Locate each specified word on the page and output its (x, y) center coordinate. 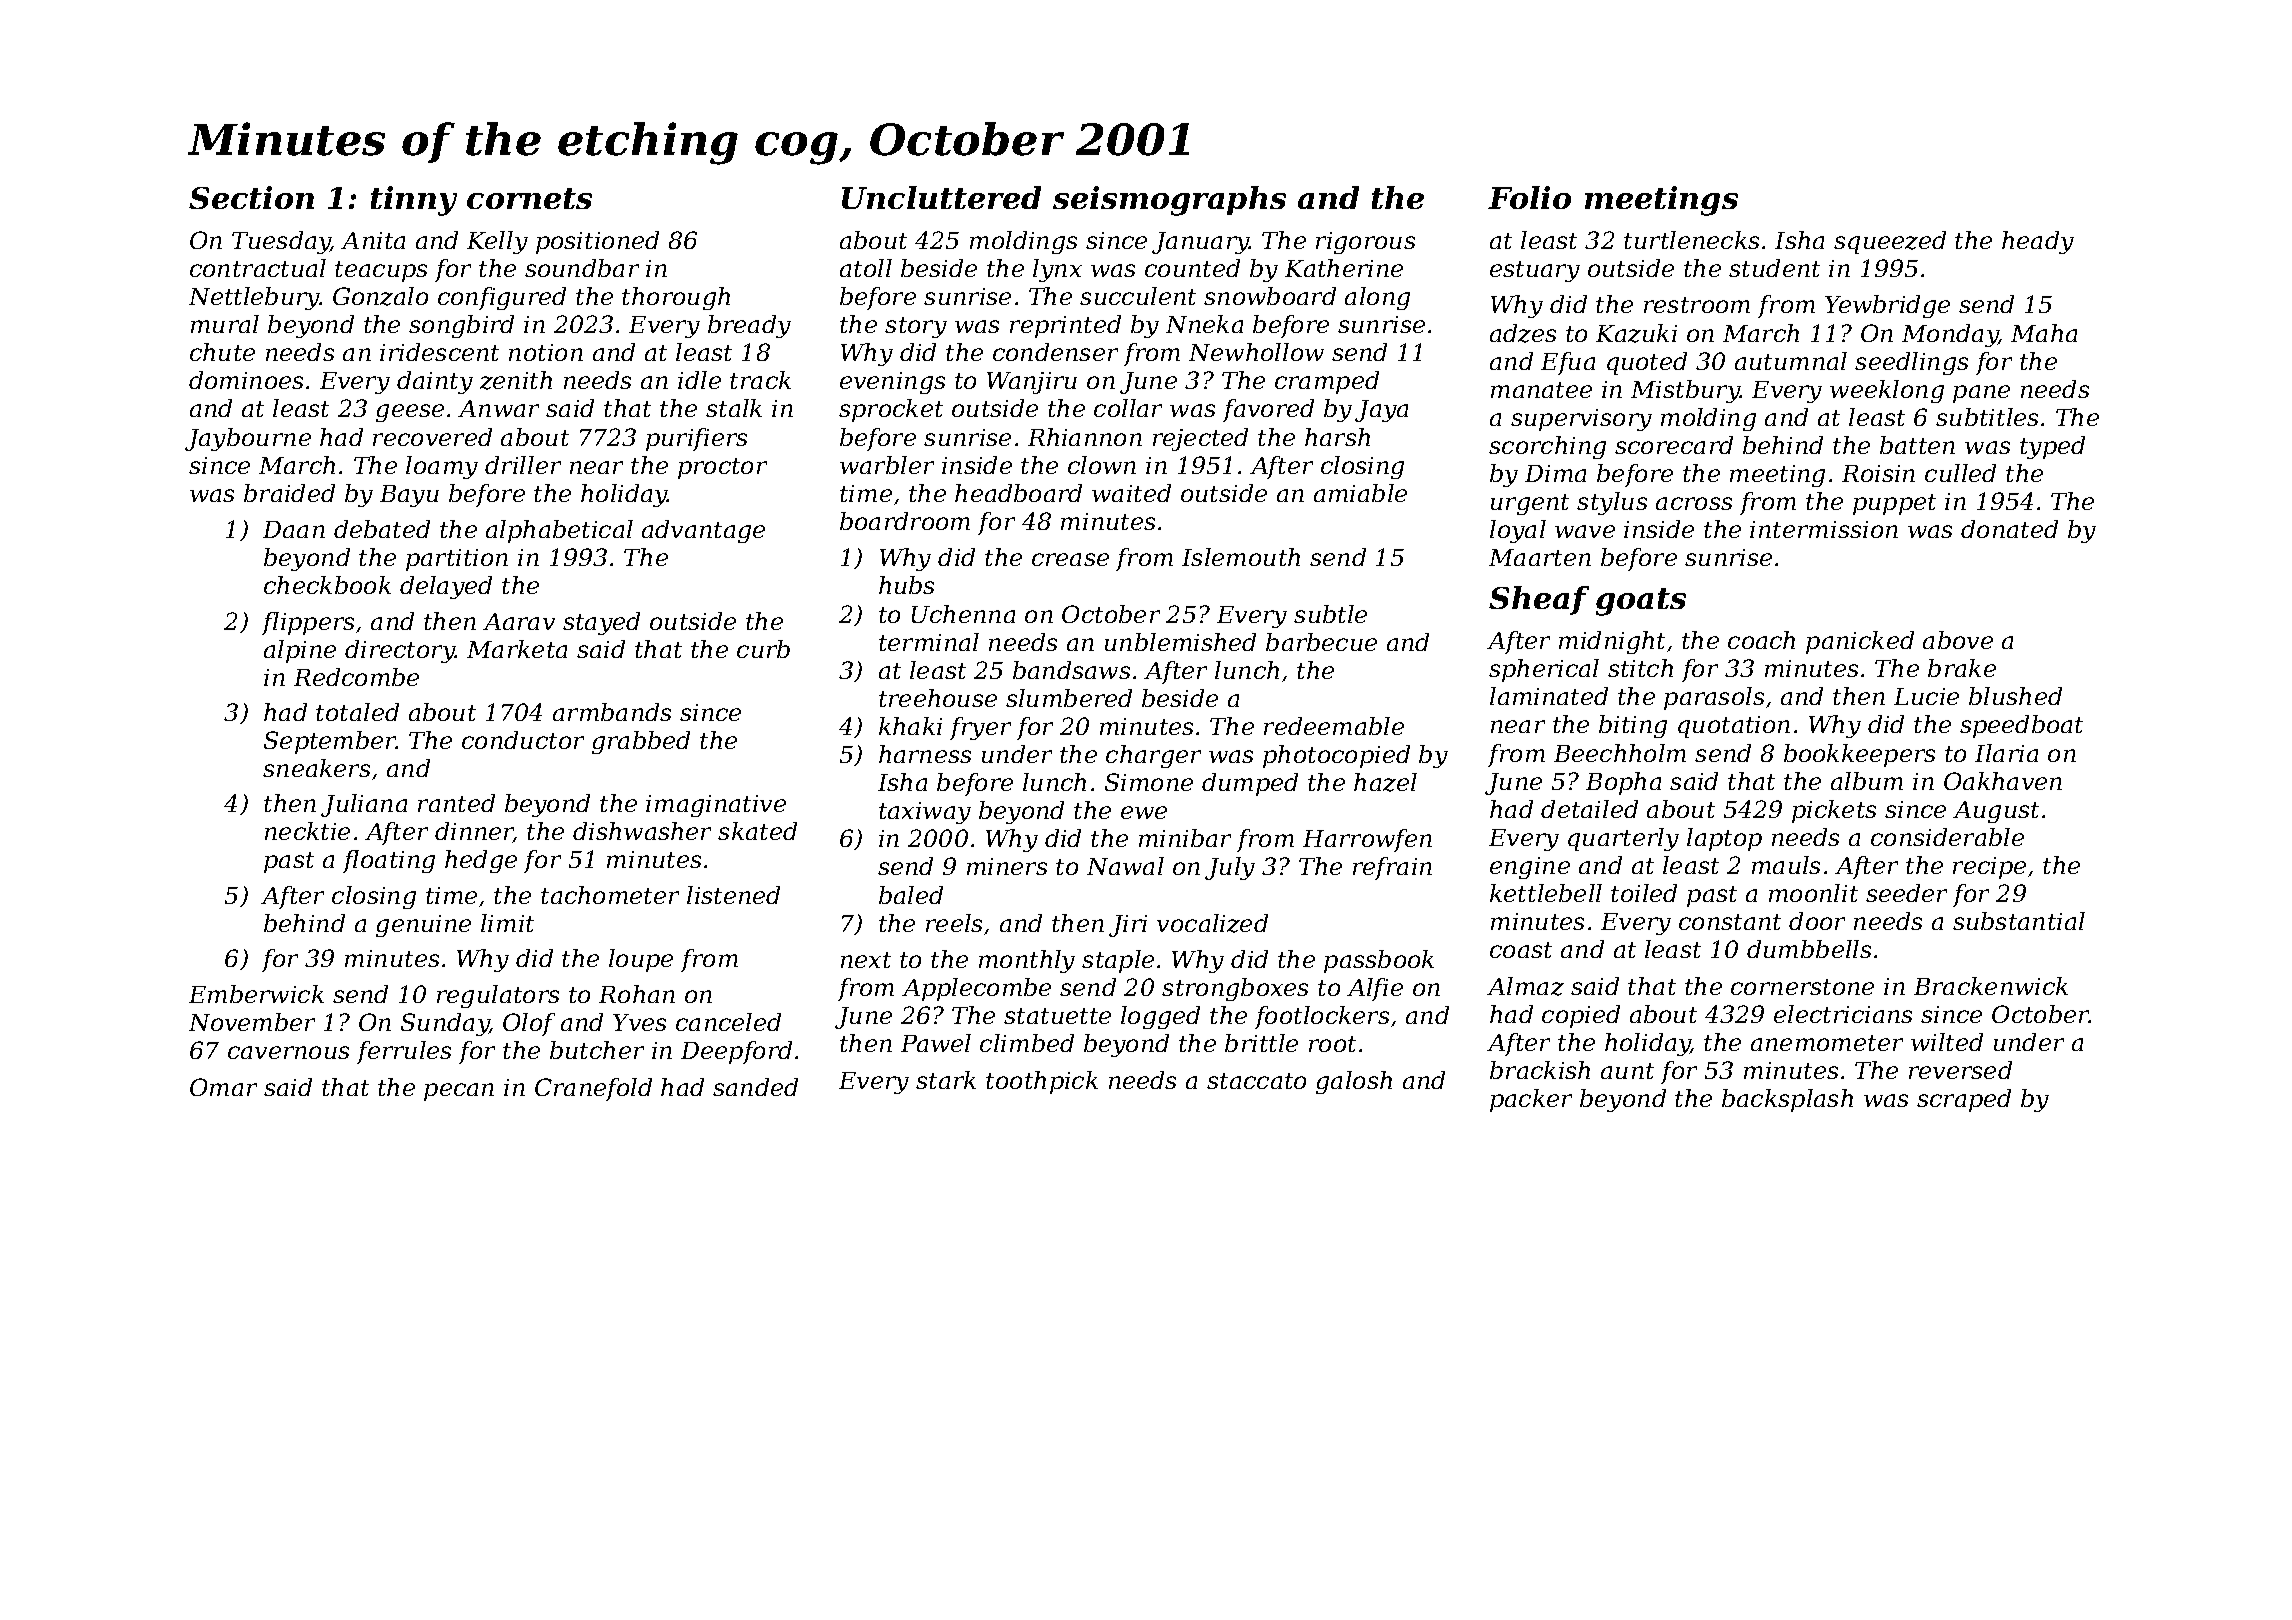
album (1867, 781)
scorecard (1674, 445)
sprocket (891, 410)
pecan (459, 1092)
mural (225, 324)
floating (389, 861)
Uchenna (963, 614)
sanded (755, 1087)
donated (2009, 529)
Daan (294, 529)
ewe (1144, 812)
